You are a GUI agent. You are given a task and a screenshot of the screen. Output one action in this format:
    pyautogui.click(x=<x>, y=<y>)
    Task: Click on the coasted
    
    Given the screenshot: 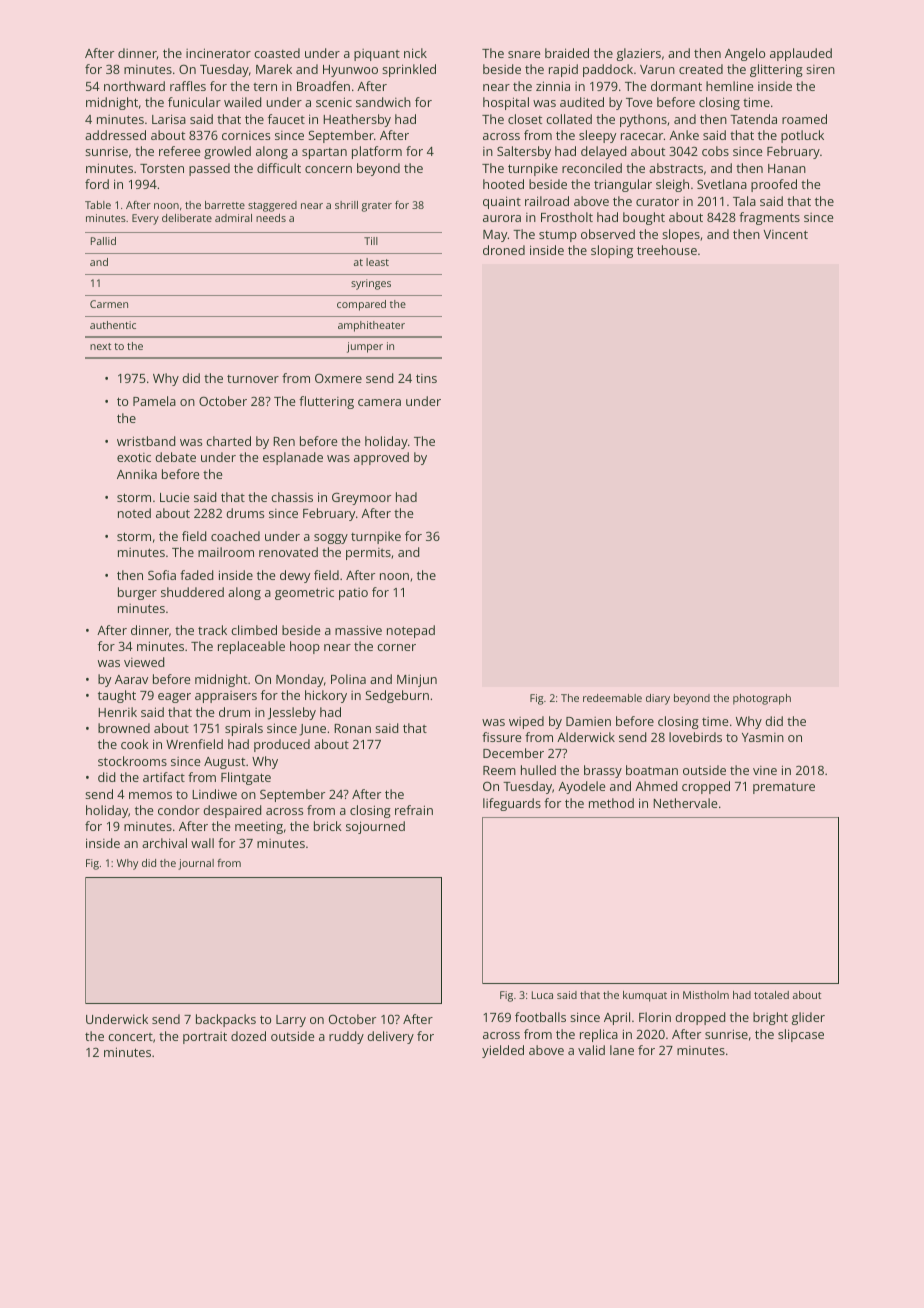 What is the action you would take?
    pyautogui.click(x=277, y=53)
